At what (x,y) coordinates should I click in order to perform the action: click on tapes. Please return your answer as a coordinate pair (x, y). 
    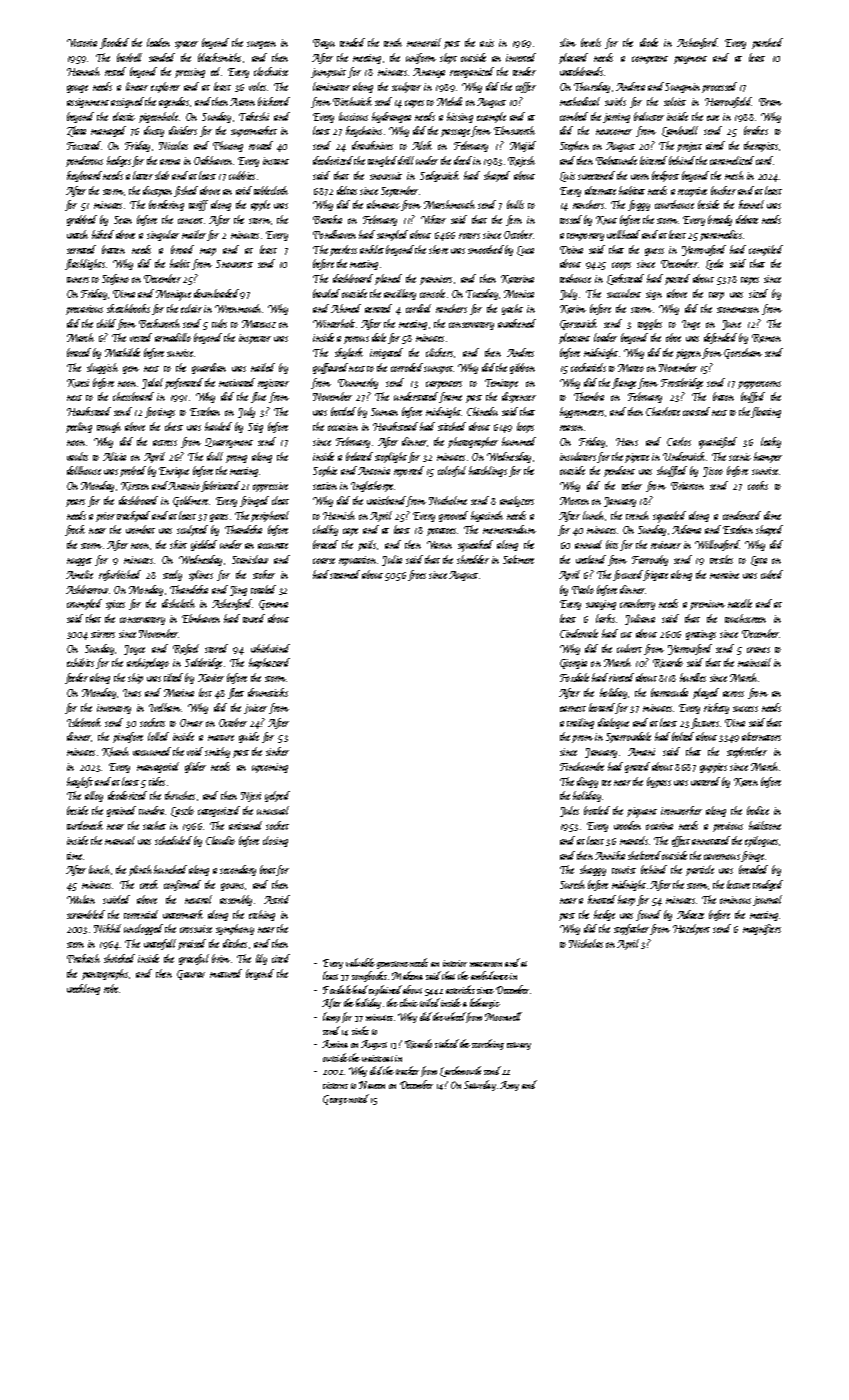
    Looking at the image, I should click on (750, 281).
